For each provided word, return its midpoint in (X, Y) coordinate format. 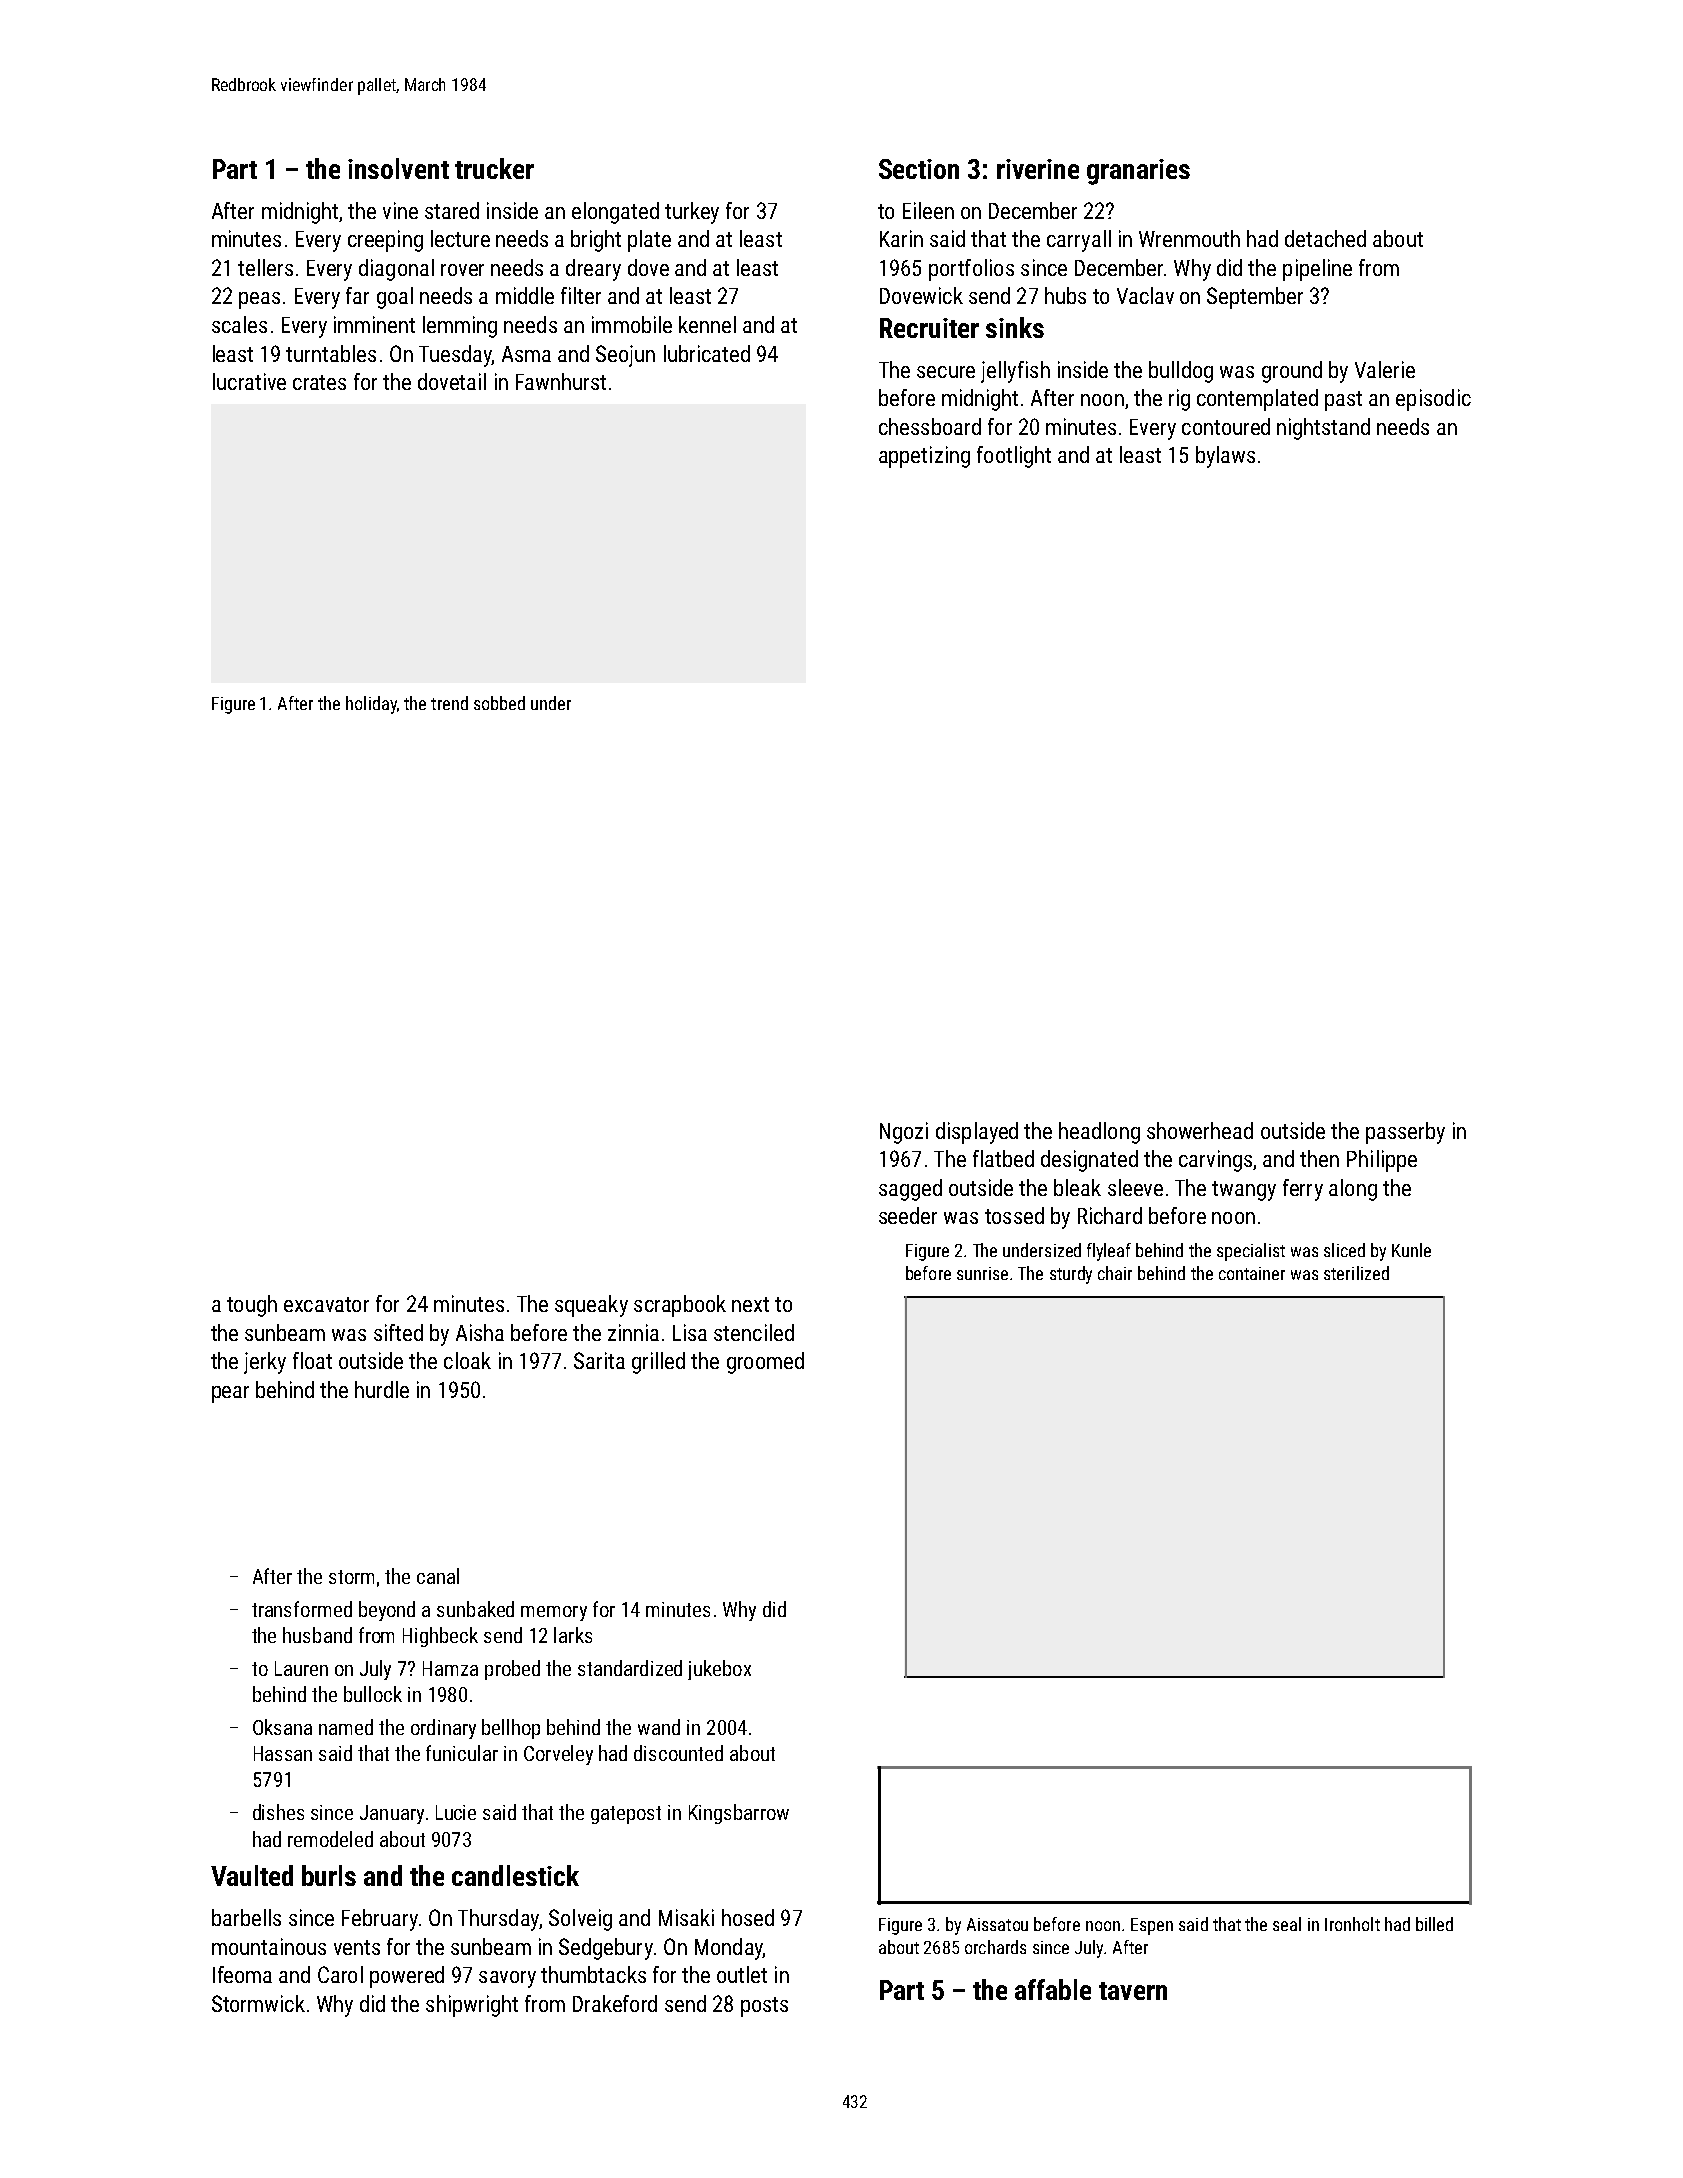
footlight (1014, 457)
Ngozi (904, 1133)
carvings (1215, 1161)
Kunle (1411, 1250)
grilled (658, 1363)
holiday (371, 705)
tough (252, 1306)
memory (554, 1613)
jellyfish (1015, 372)
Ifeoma (242, 1974)
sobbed (499, 703)
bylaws (1225, 457)
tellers (265, 267)
